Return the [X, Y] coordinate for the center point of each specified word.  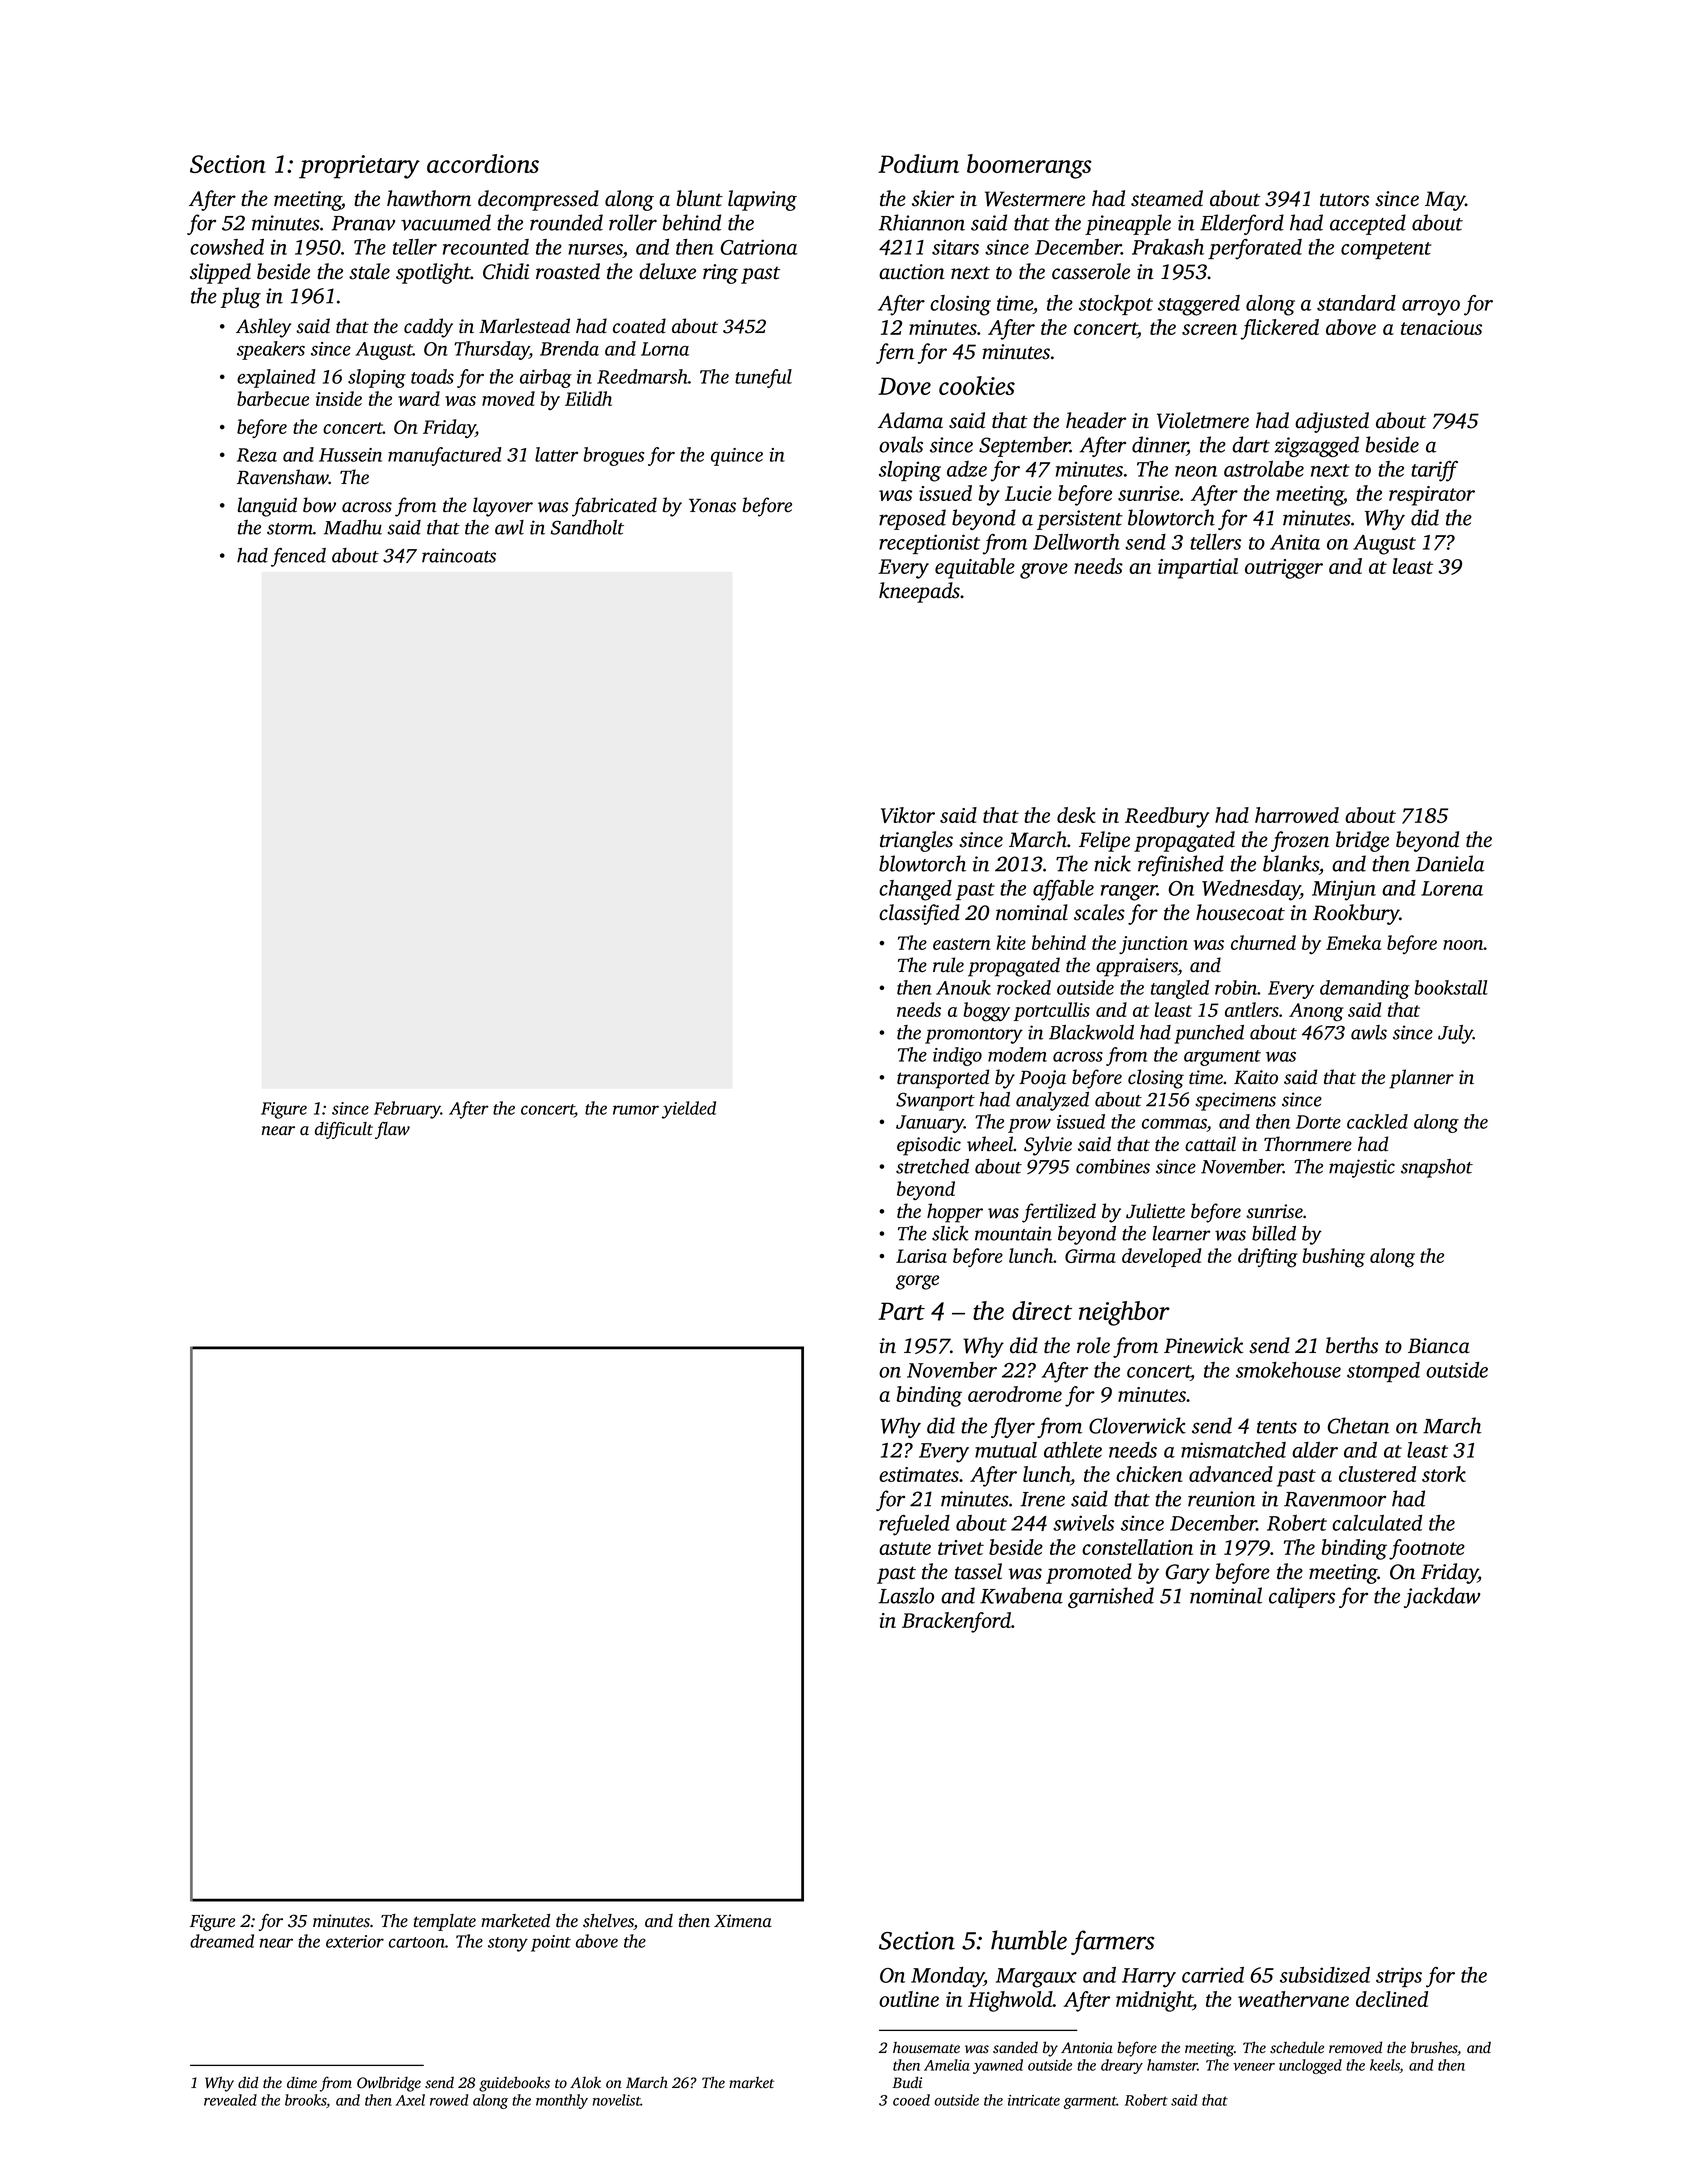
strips [1399, 1977]
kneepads [919, 592]
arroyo [1431, 308]
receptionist [929, 544]
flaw [392, 1130]
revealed [230, 2100]
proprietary [359, 167]
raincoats [459, 555]
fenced [298, 557]
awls [1369, 1032]
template [445, 1922]
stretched [932, 1166]
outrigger [1284, 569]
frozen [1300, 841]
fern [895, 353]
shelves [608, 1922]
